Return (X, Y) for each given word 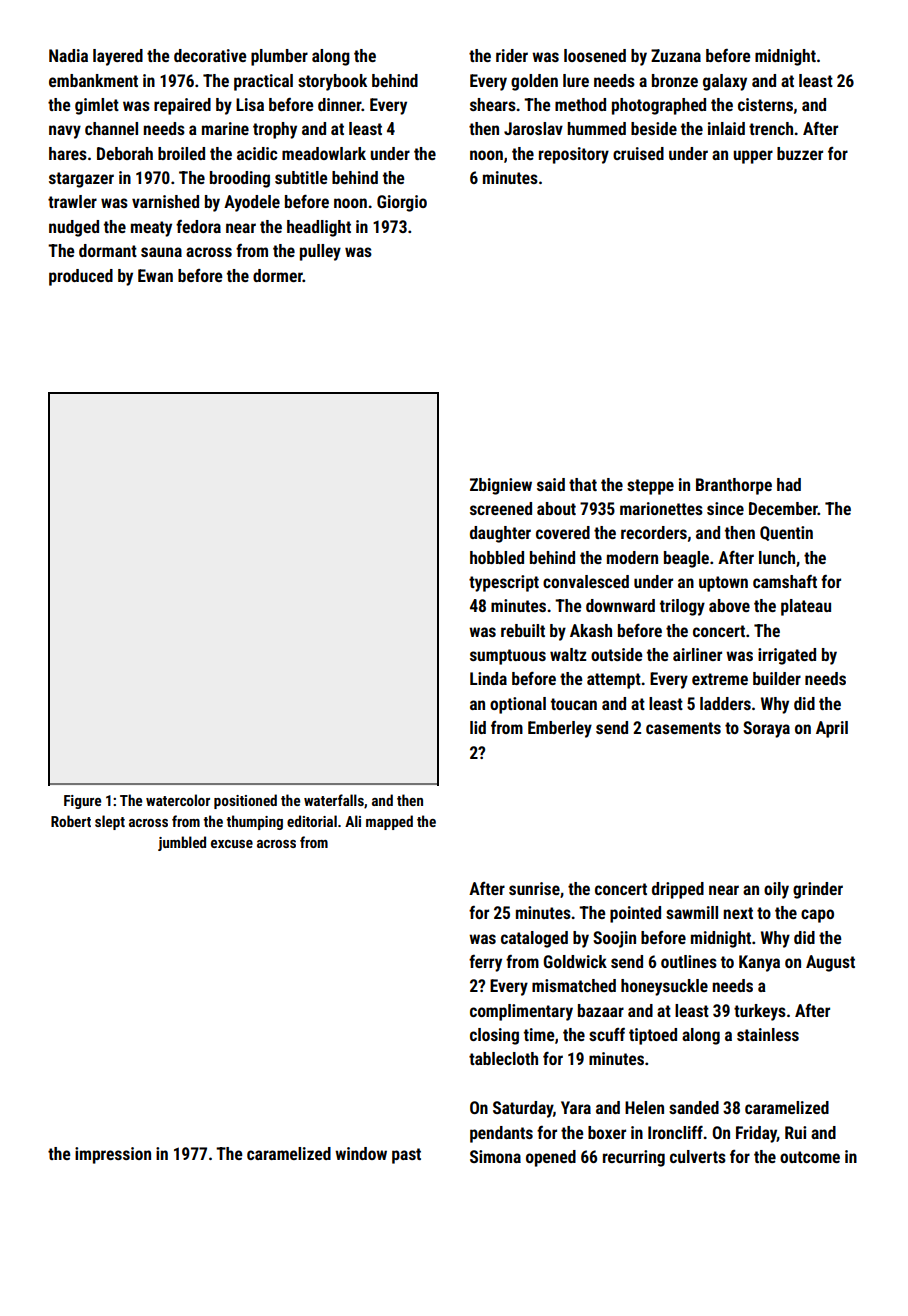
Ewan (155, 275)
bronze (675, 80)
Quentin (786, 533)
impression (113, 1155)
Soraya (766, 729)
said (551, 484)
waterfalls (334, 800)
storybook (332, 82)
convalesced (586, 581)
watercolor (178, 800)
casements (683, 728)
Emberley (560, 729)
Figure (82, 802)
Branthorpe (734, 486)
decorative (210, 55)
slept (110, 822)
